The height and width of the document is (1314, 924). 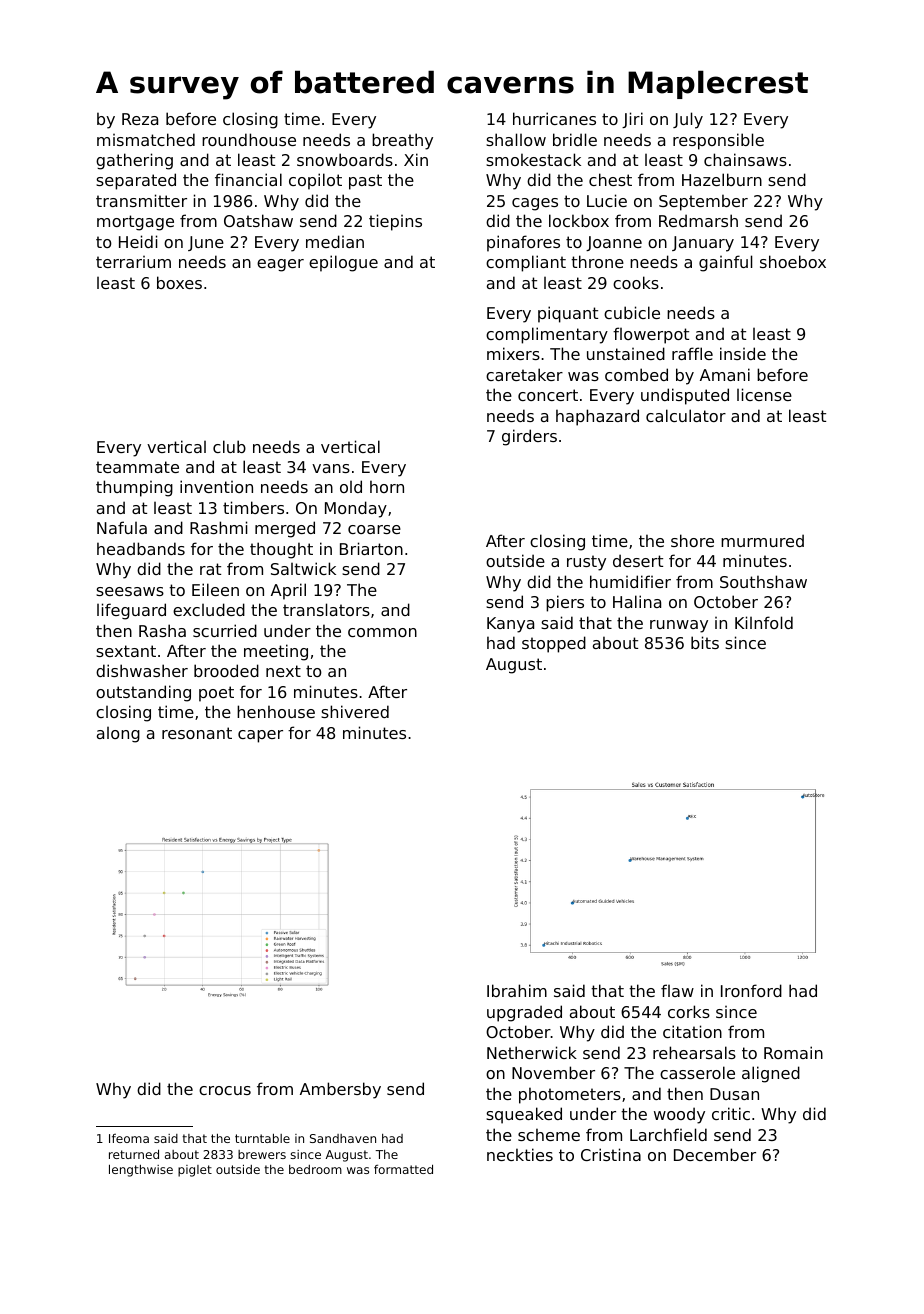 I want to click on financial, so click(x=248, y=179).
